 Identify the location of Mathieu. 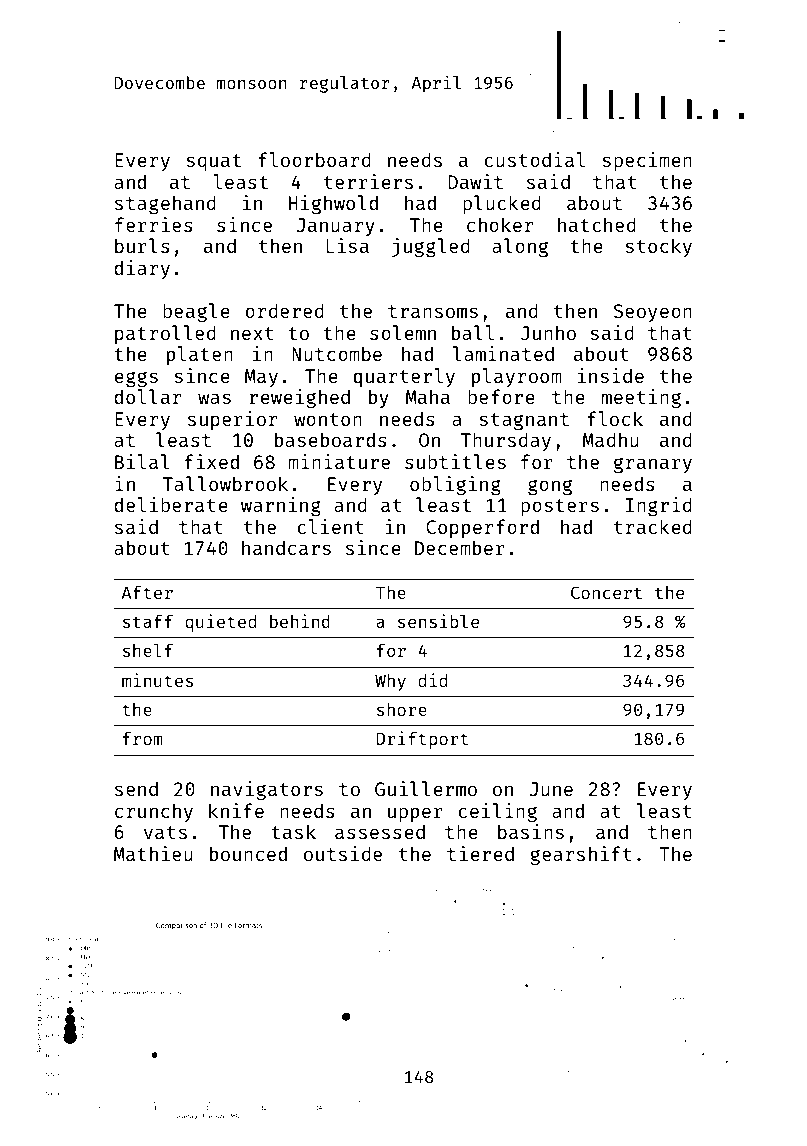
(153, 853).
